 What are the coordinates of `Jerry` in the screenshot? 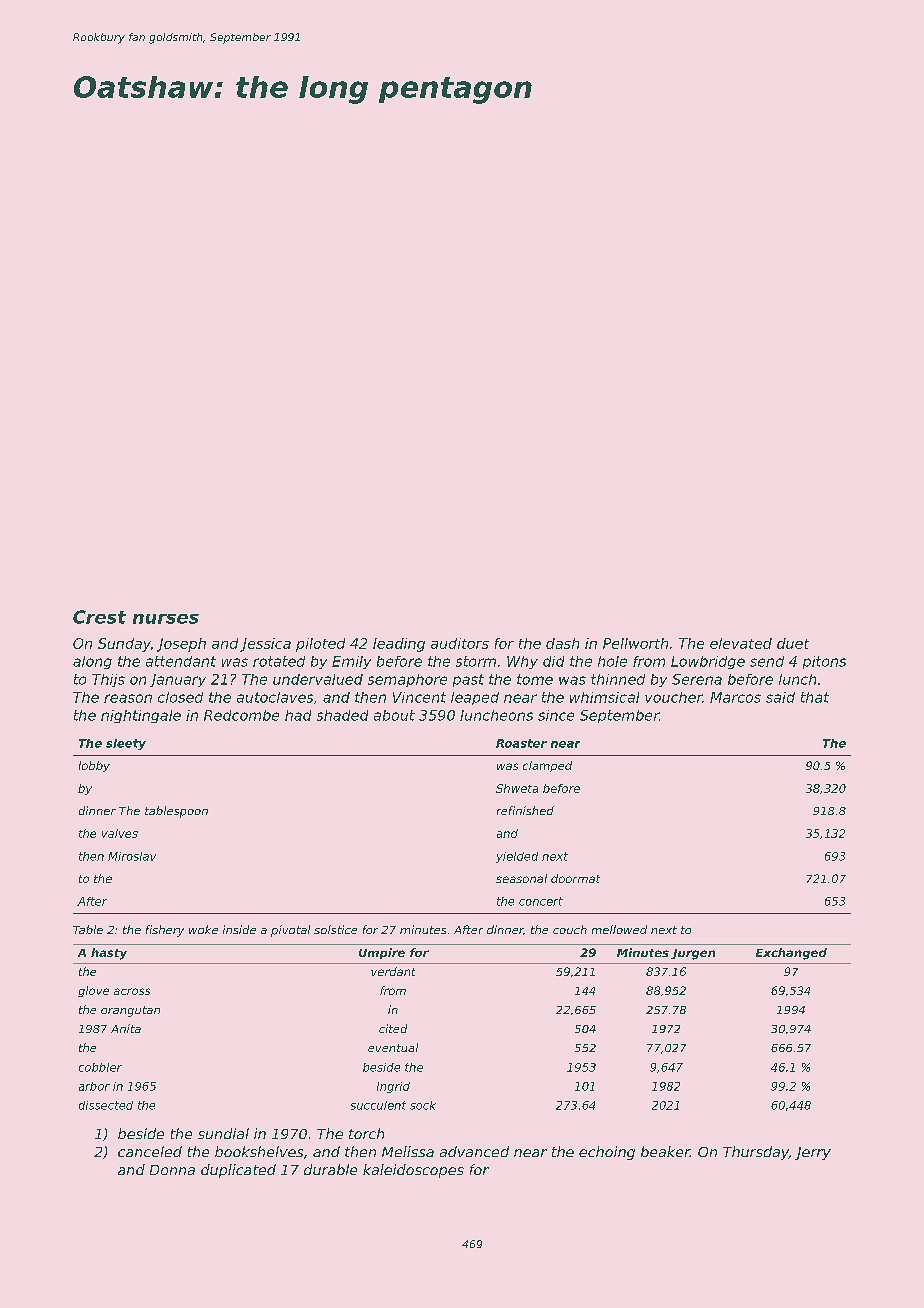 It's located at (813, 1153).
